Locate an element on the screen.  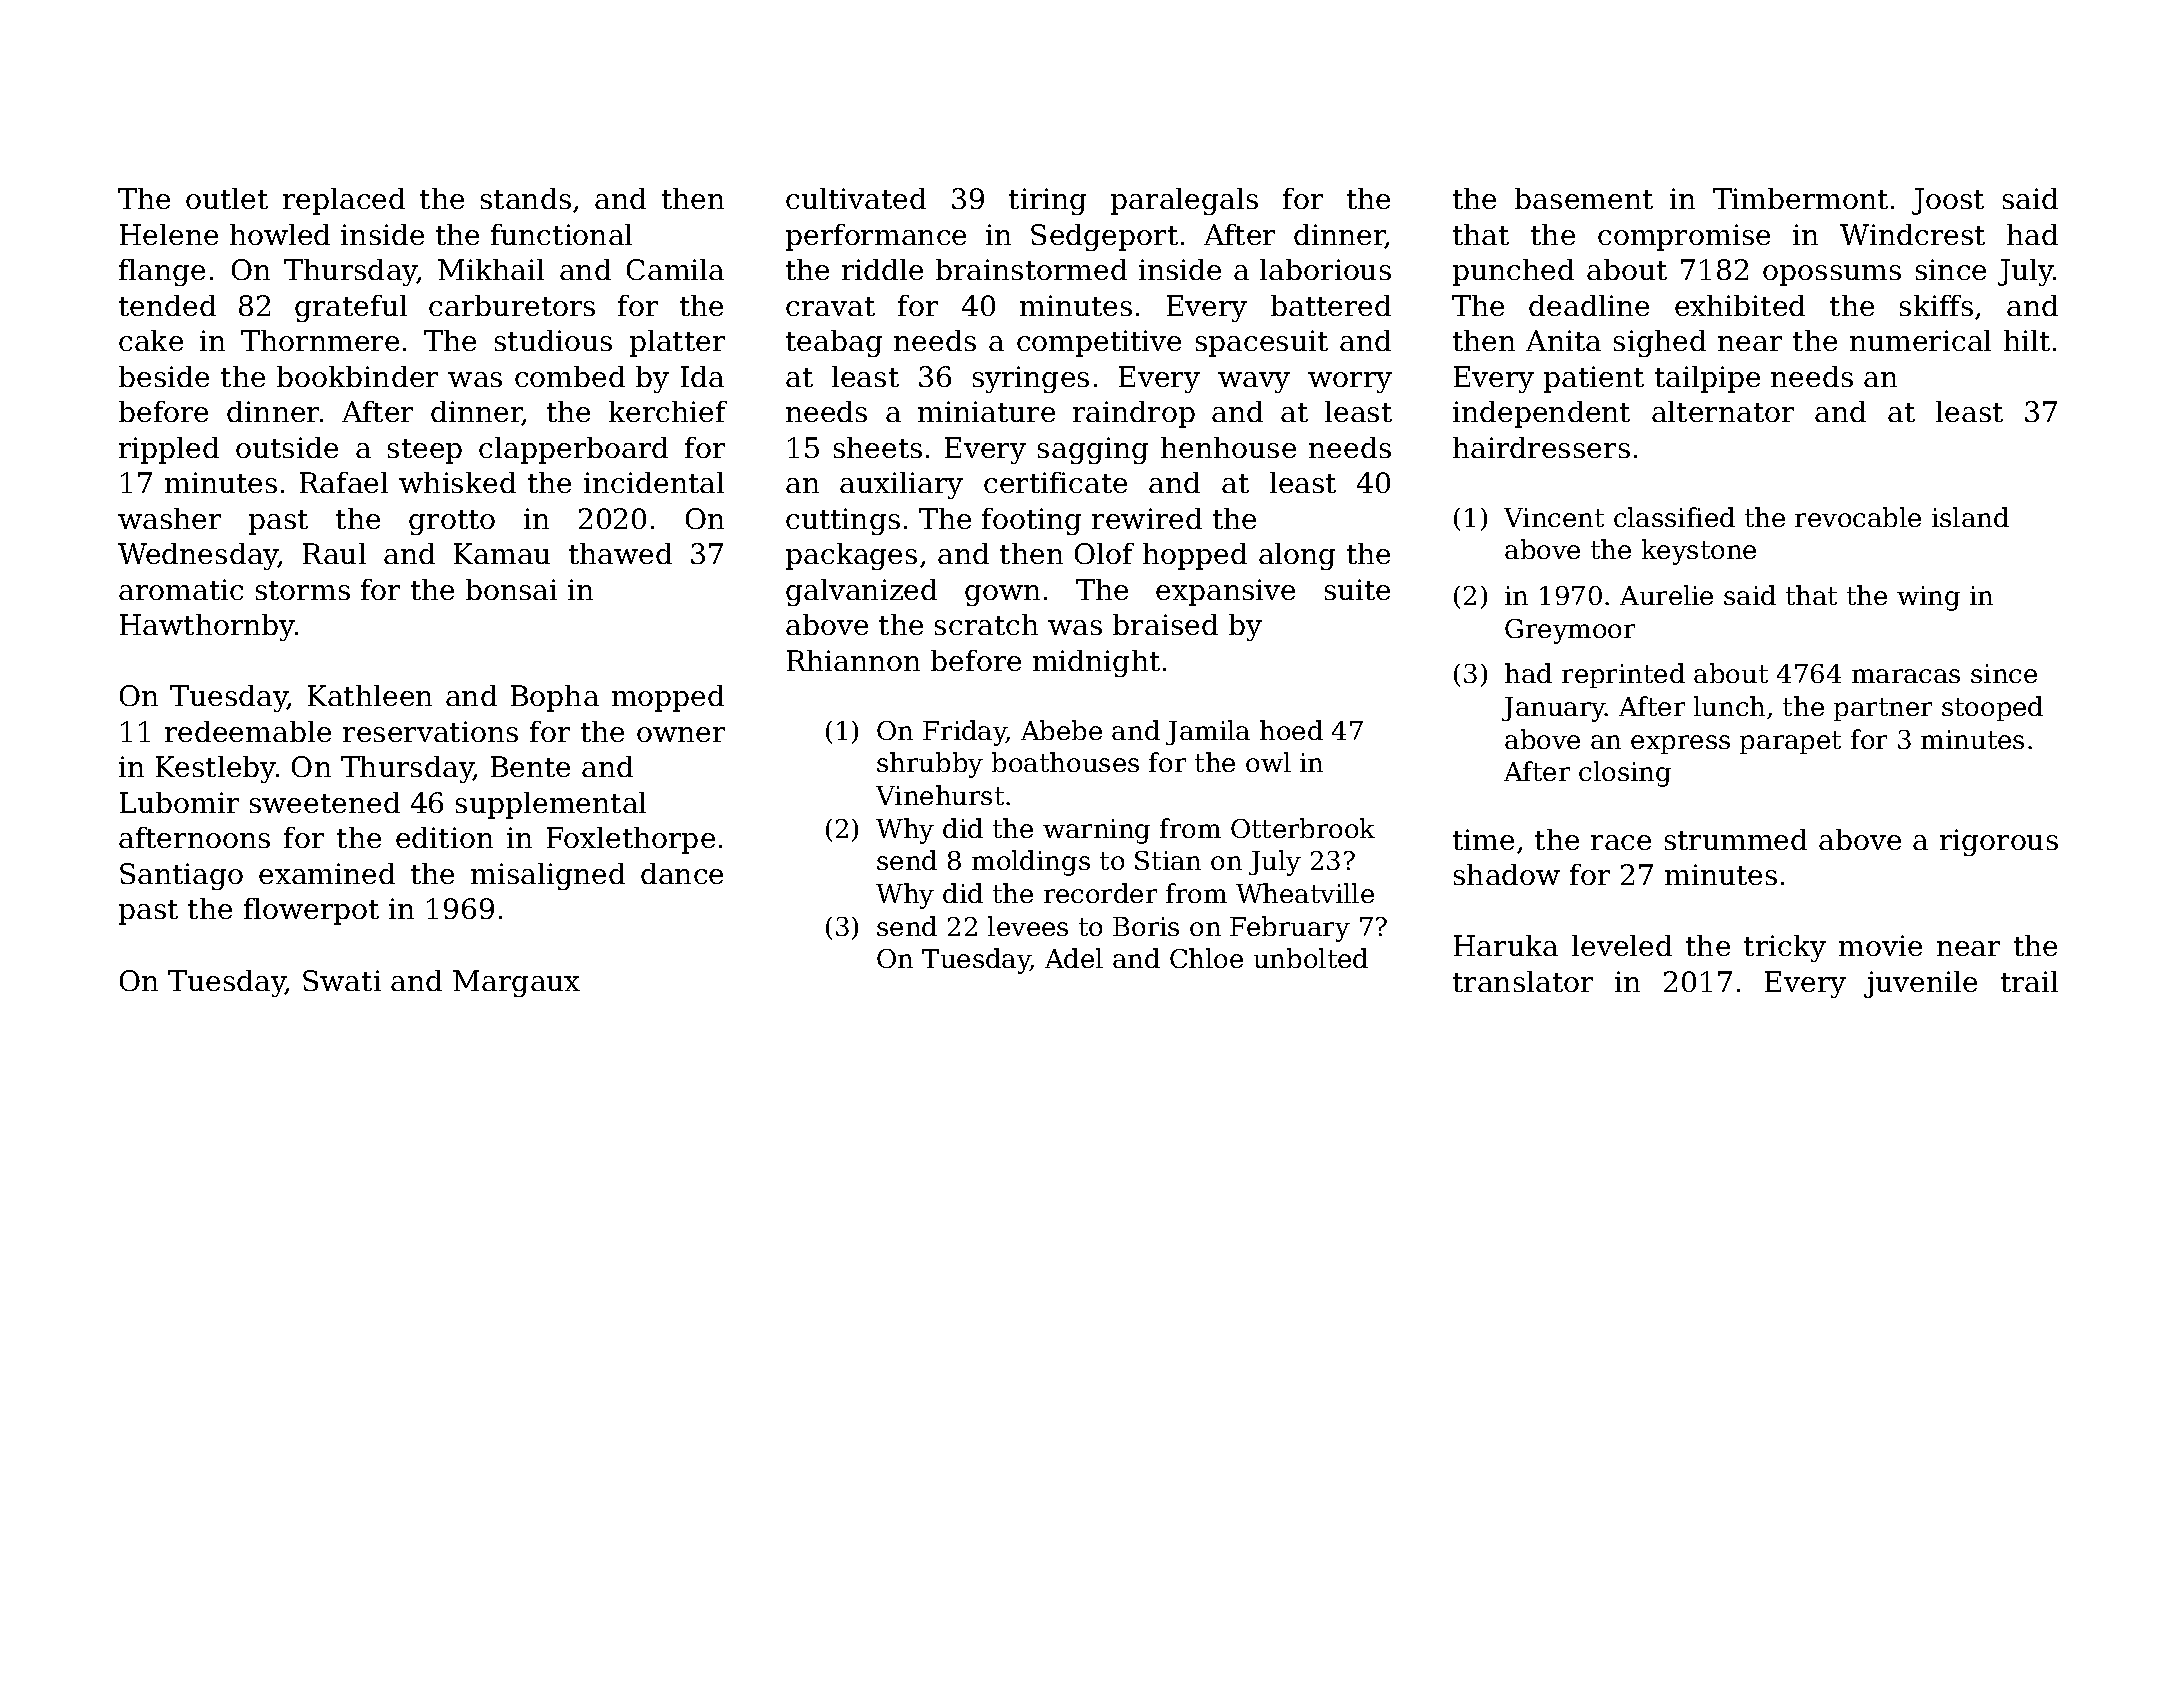
aromatic is located at coordinates (181, 589).
